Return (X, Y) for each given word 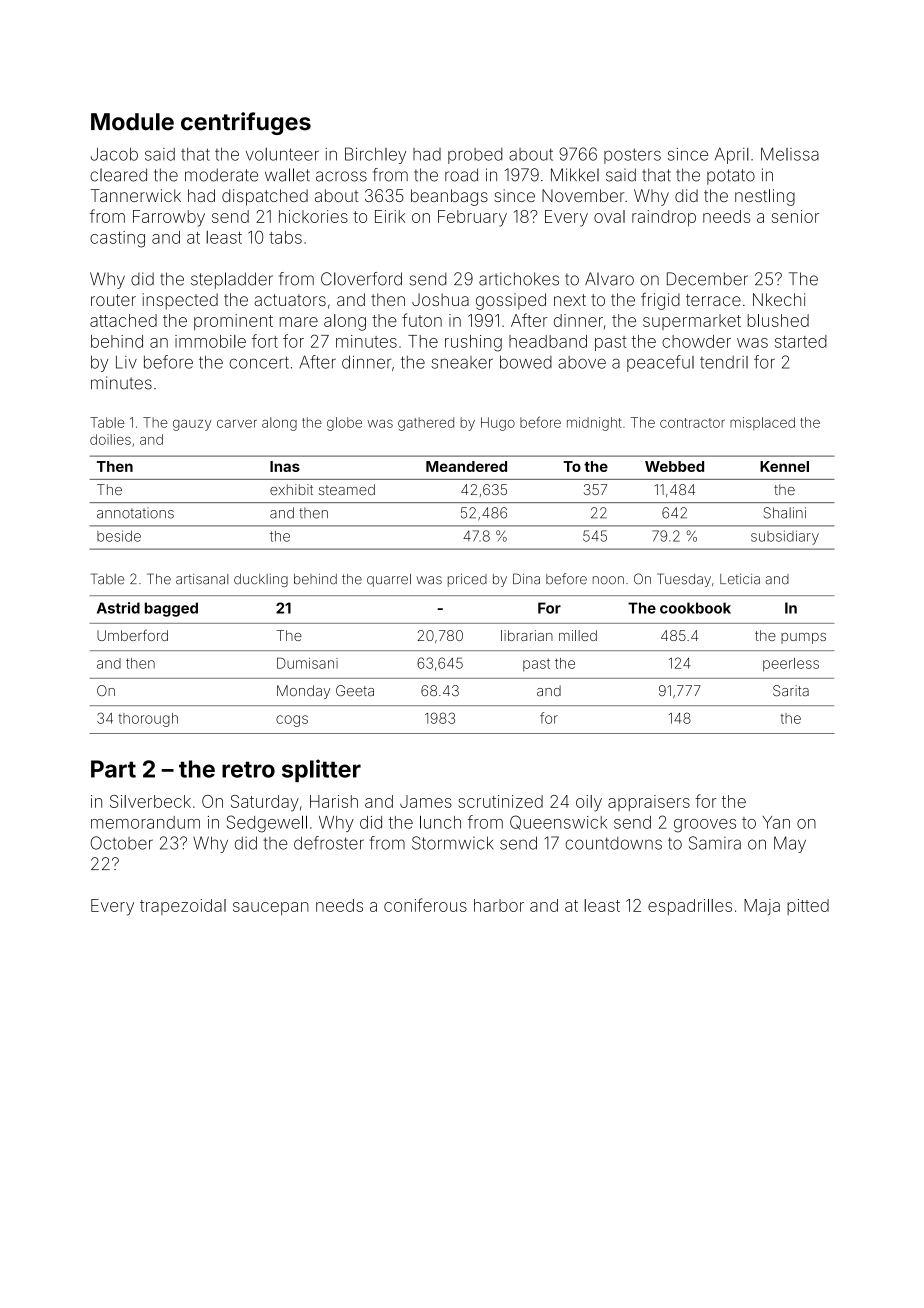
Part (113, 769)
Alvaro (609, 279)
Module (132, 122)
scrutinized (500, 801)
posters (632, 156)
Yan (776, 822)
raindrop (664, 218)
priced (467, 580)
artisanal (202, 579)
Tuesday (684, 580)
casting (117, 239)
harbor (499, 905)
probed (475, 156)
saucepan (271, 908)
